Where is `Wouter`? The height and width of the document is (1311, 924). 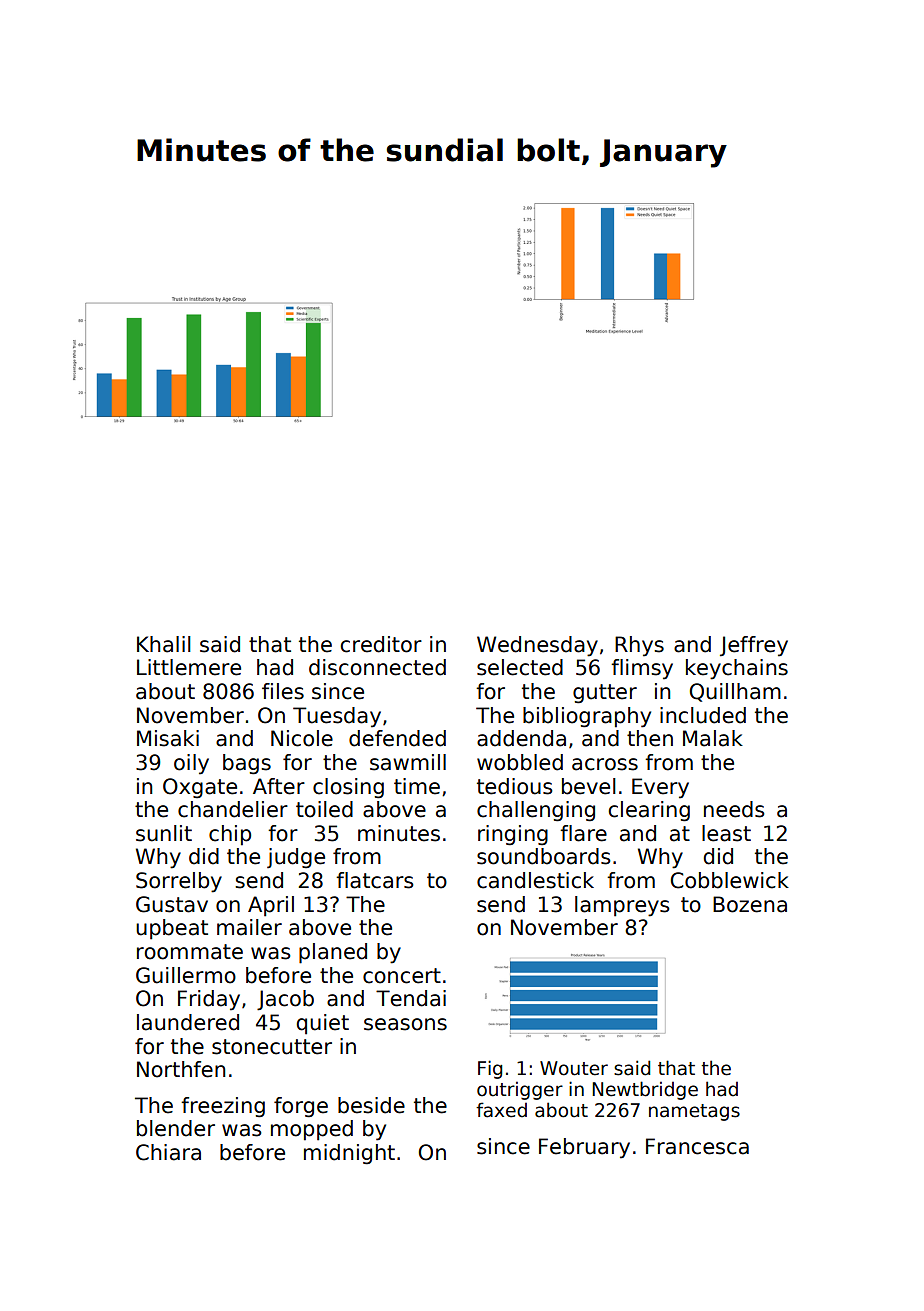 Wouter is located at coordinates (574, 1068).
